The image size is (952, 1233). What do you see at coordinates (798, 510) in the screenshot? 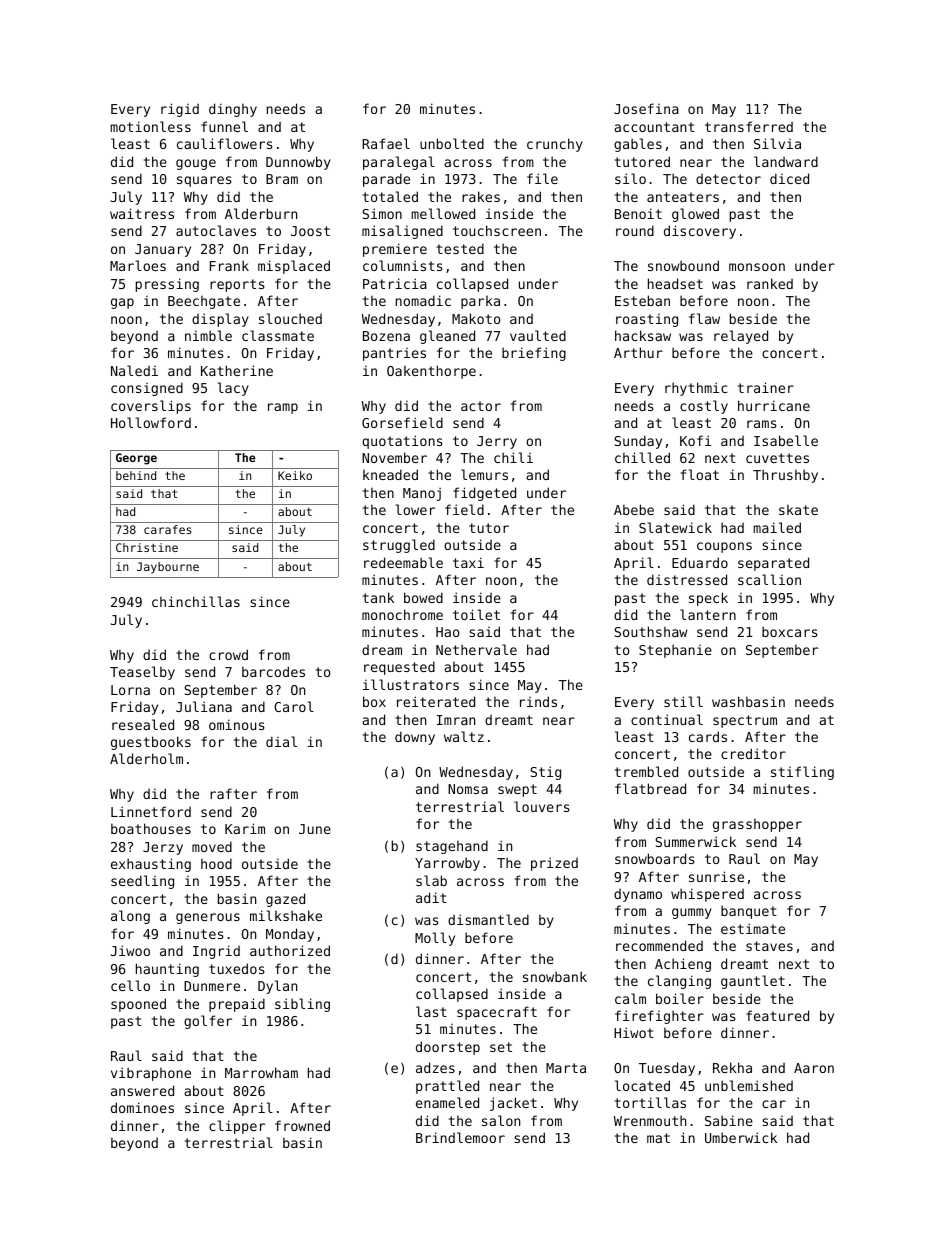
I see `skate` at bounding box center [798, 510].
